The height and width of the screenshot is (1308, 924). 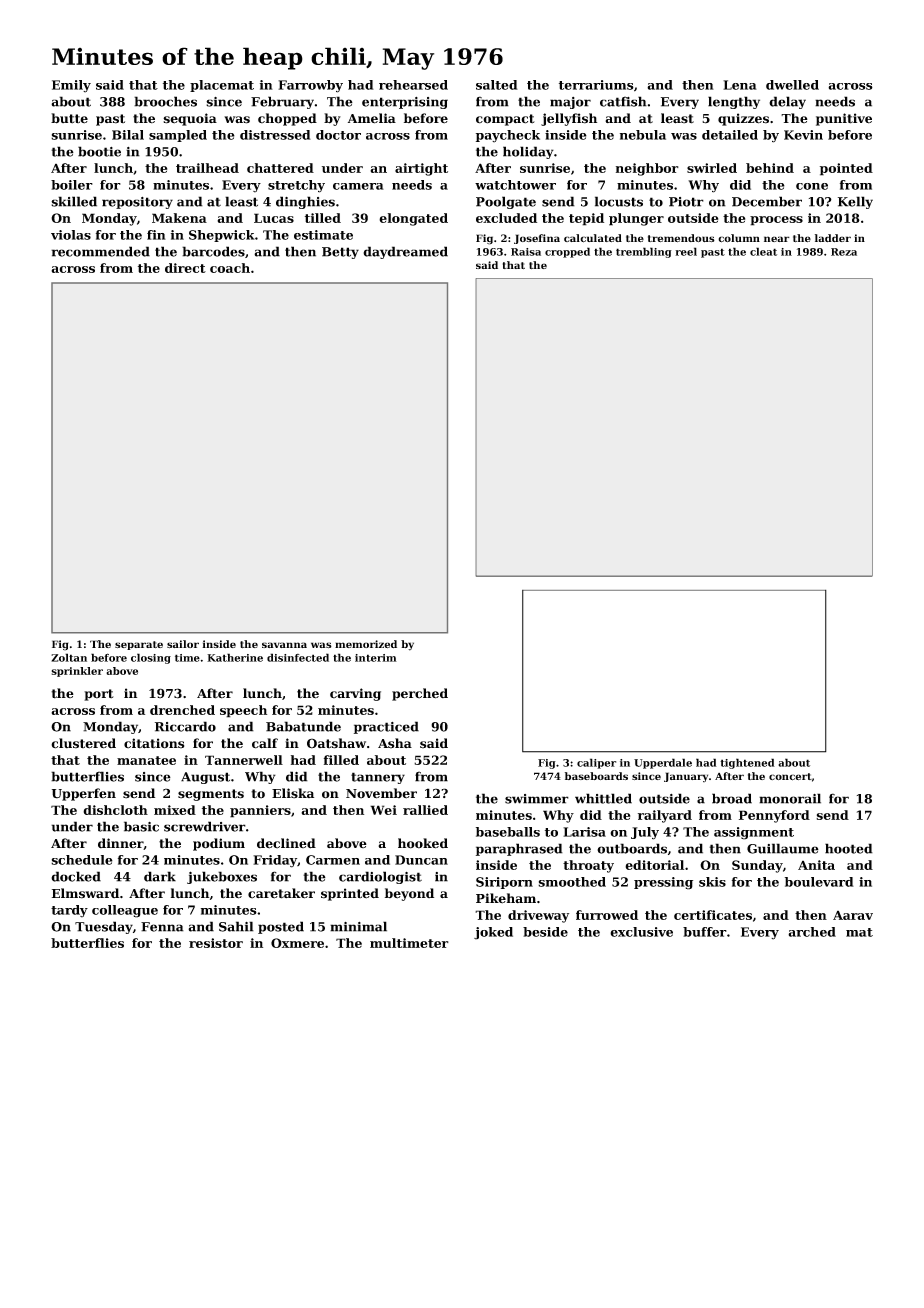 What do you see at coordinates (216, 943) in the screenshot?
I see `resistor` at bounding box center [216, 943].
